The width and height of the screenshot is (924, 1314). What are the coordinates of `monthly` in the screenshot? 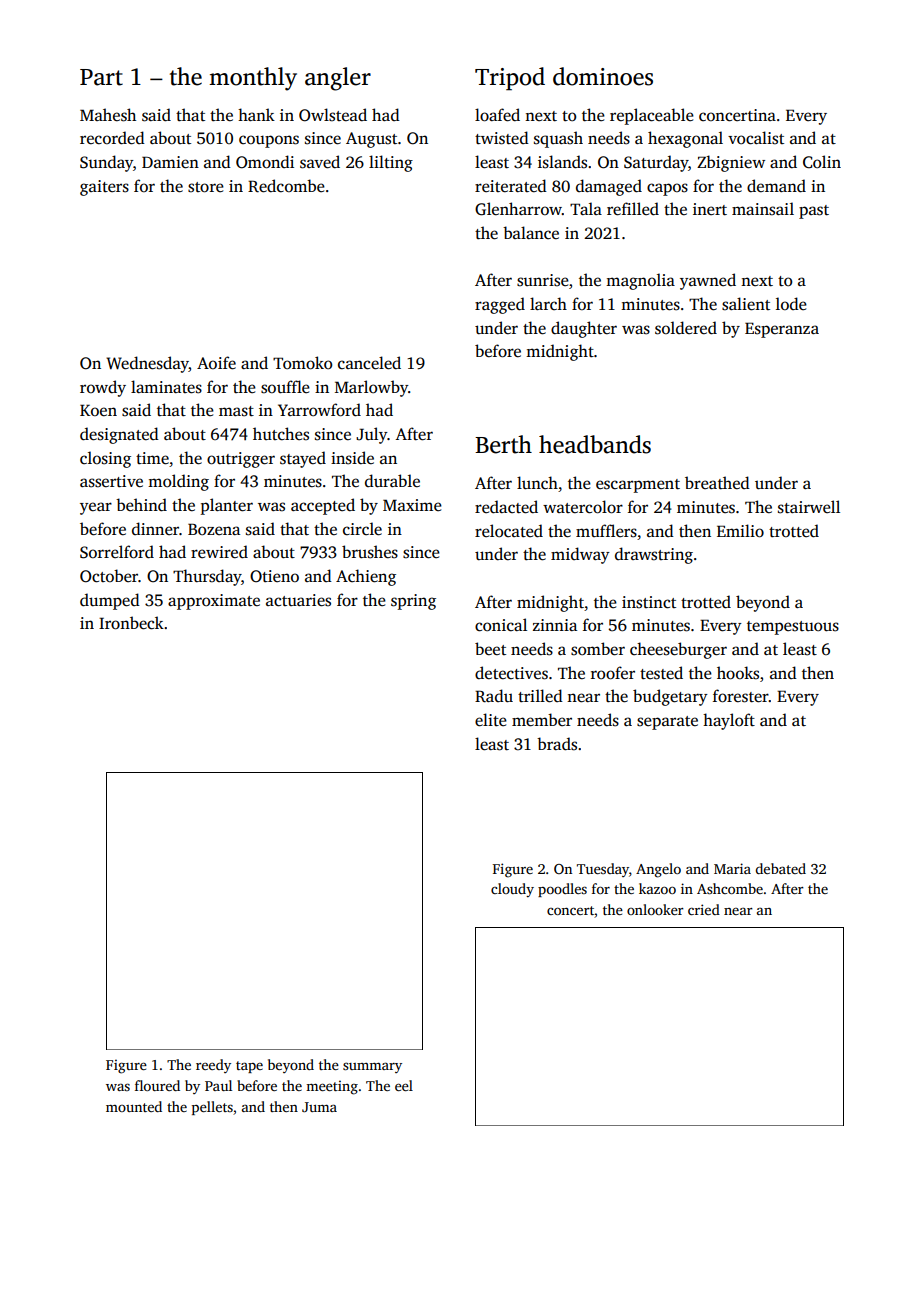 It's located at (253, 79).
